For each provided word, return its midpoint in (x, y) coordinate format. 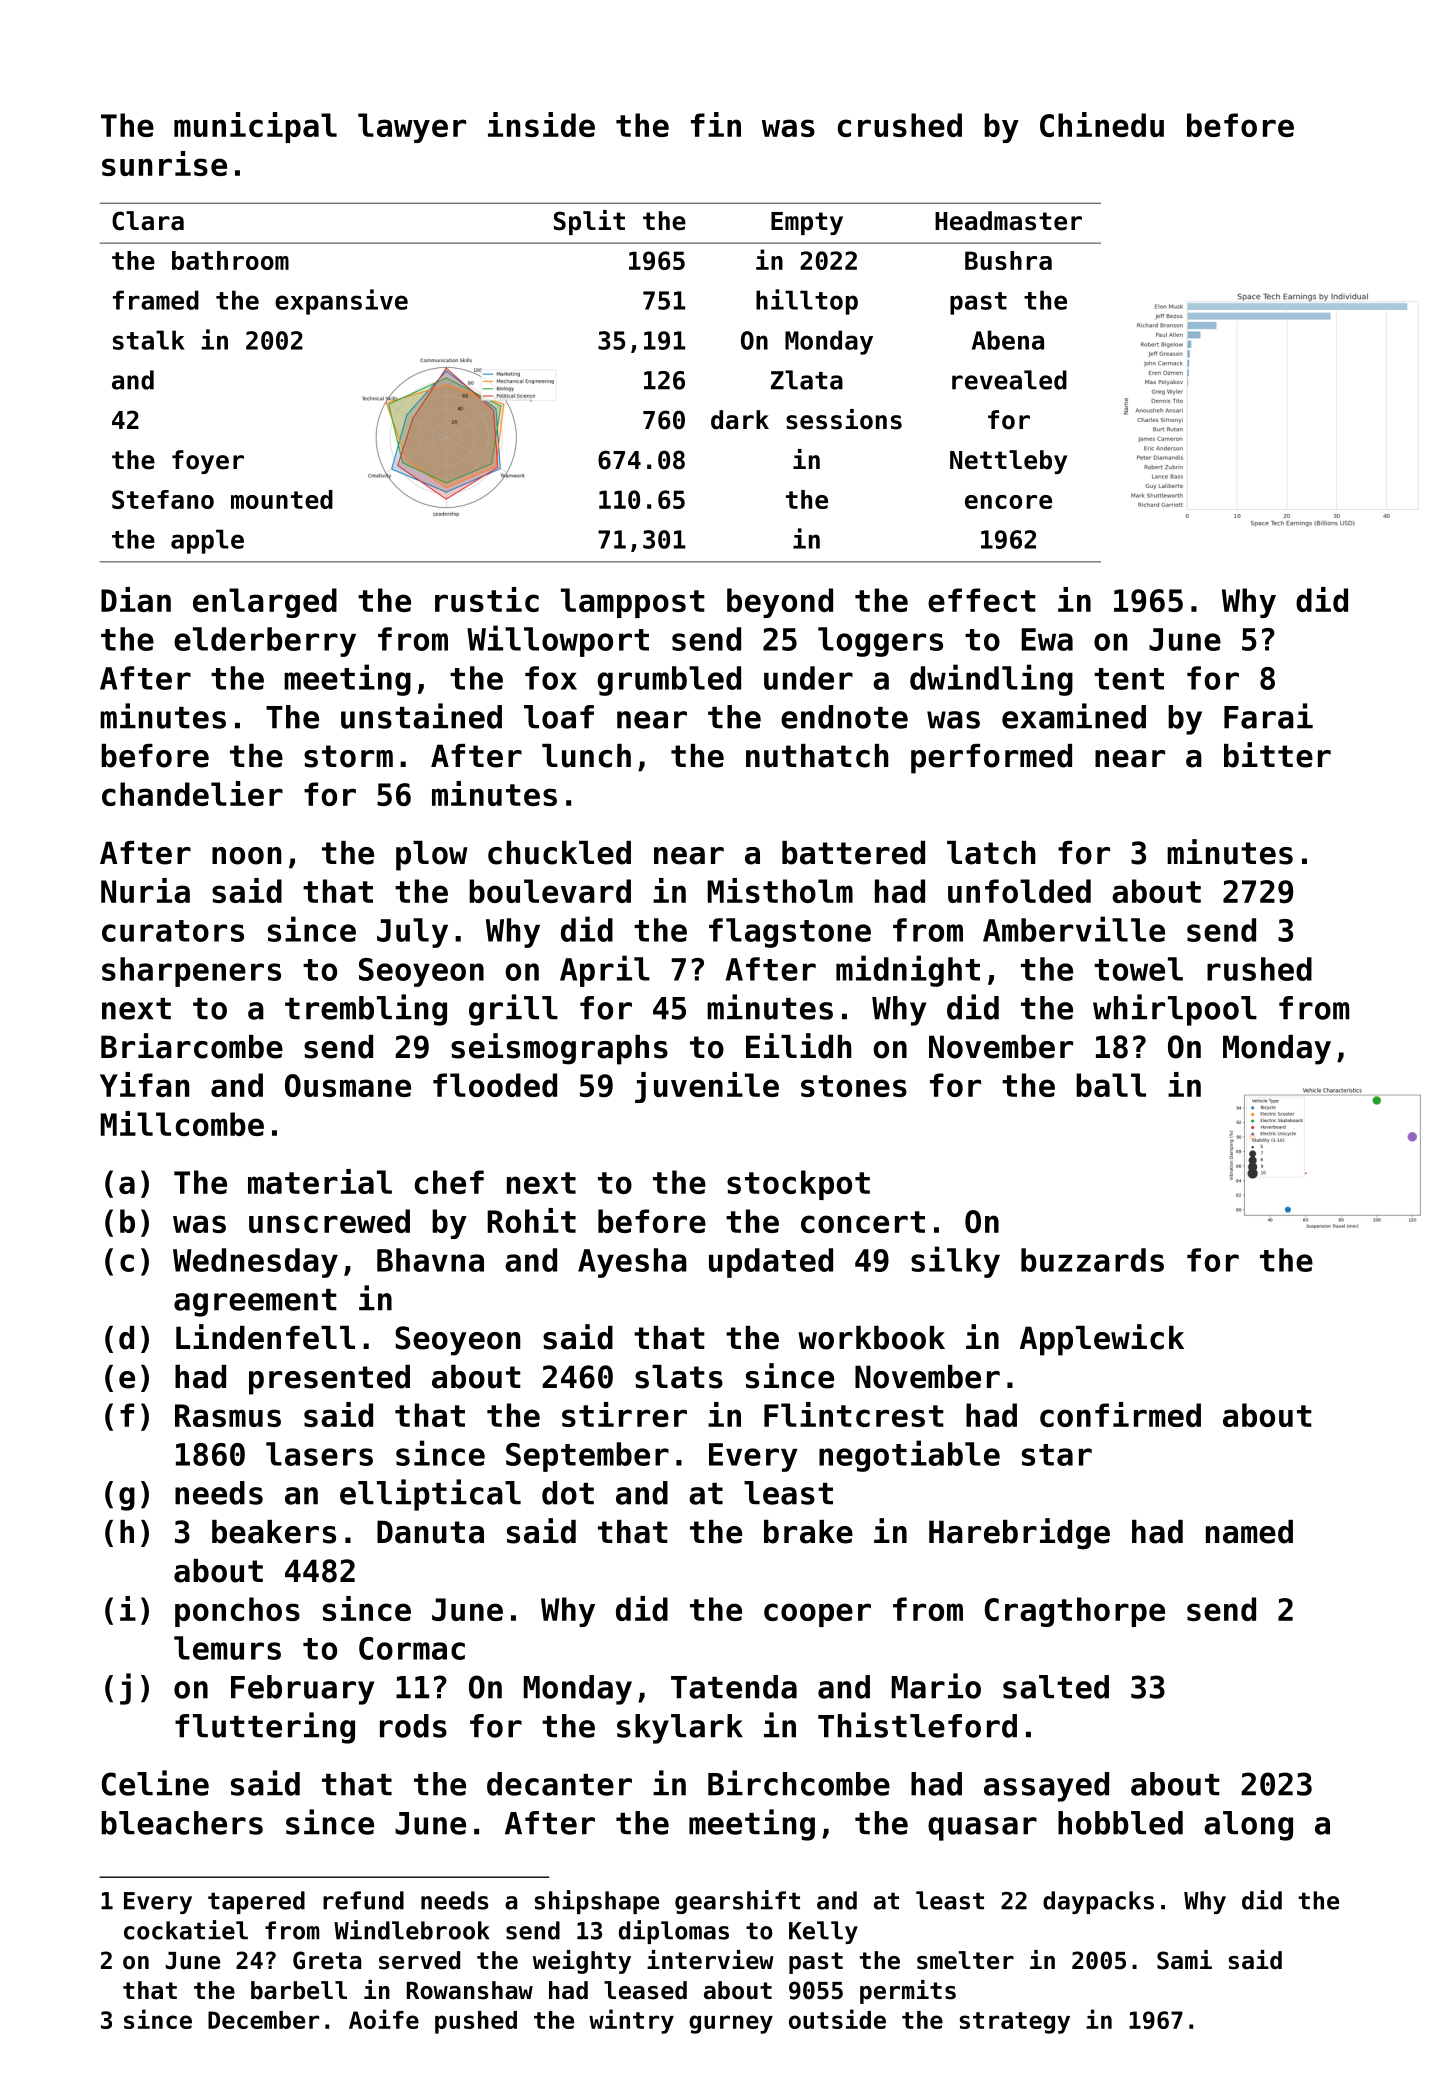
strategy (1014, 2023)
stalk (149, 340)
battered (853, 853)
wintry (631, 2021)
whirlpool (1175, 1010)
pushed (476, 2022)
